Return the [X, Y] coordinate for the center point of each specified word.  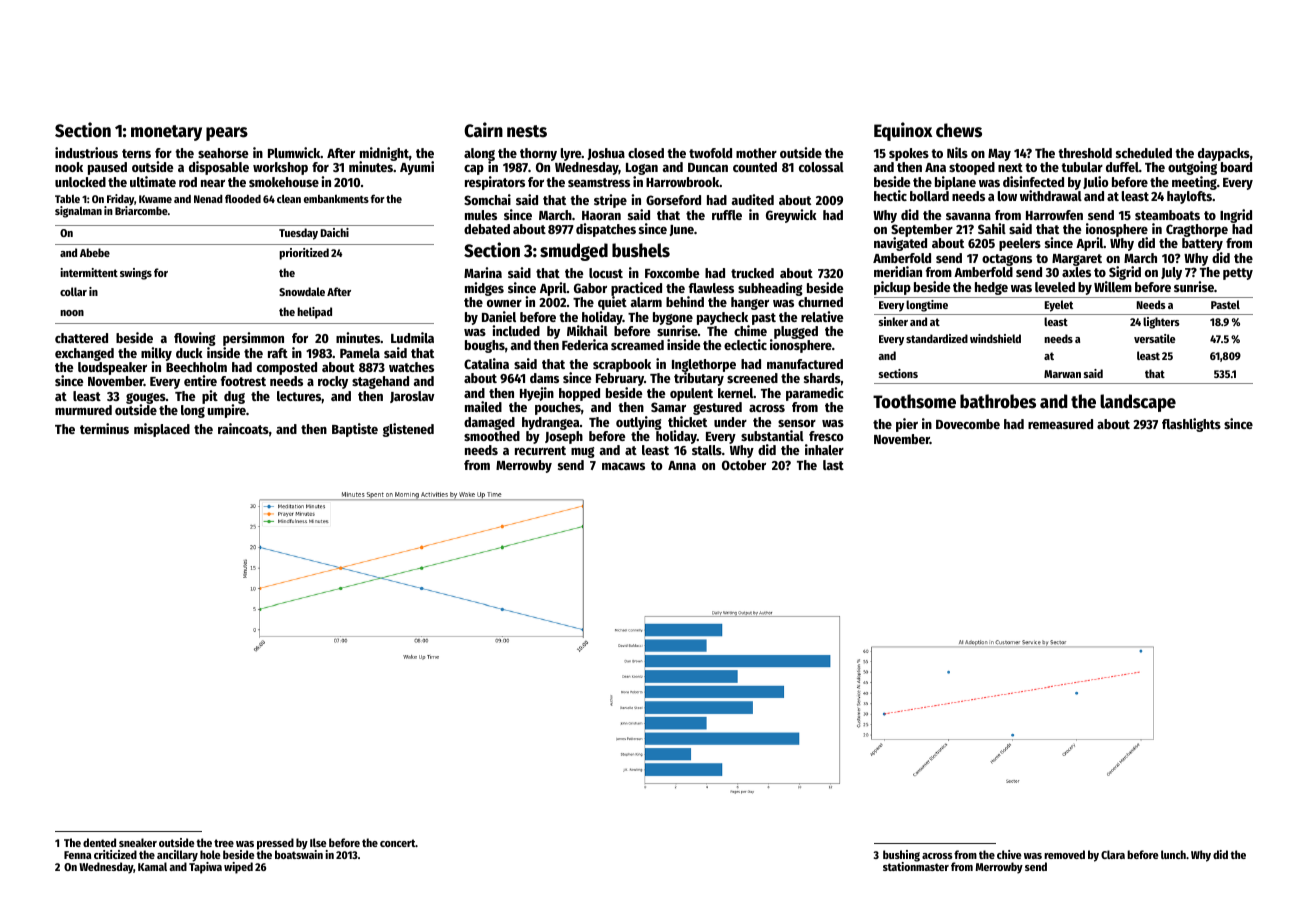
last [833, 465]
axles [1076, 272]
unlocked [80, 182]
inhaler [824, 449]
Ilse [318, 842]
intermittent [89, 272]
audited [753, 199]
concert [398, 843]
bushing [901, 856]
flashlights [1191, 425]
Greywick [791, 216]
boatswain [299, 854]
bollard [929, 196]
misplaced [162, 430]
